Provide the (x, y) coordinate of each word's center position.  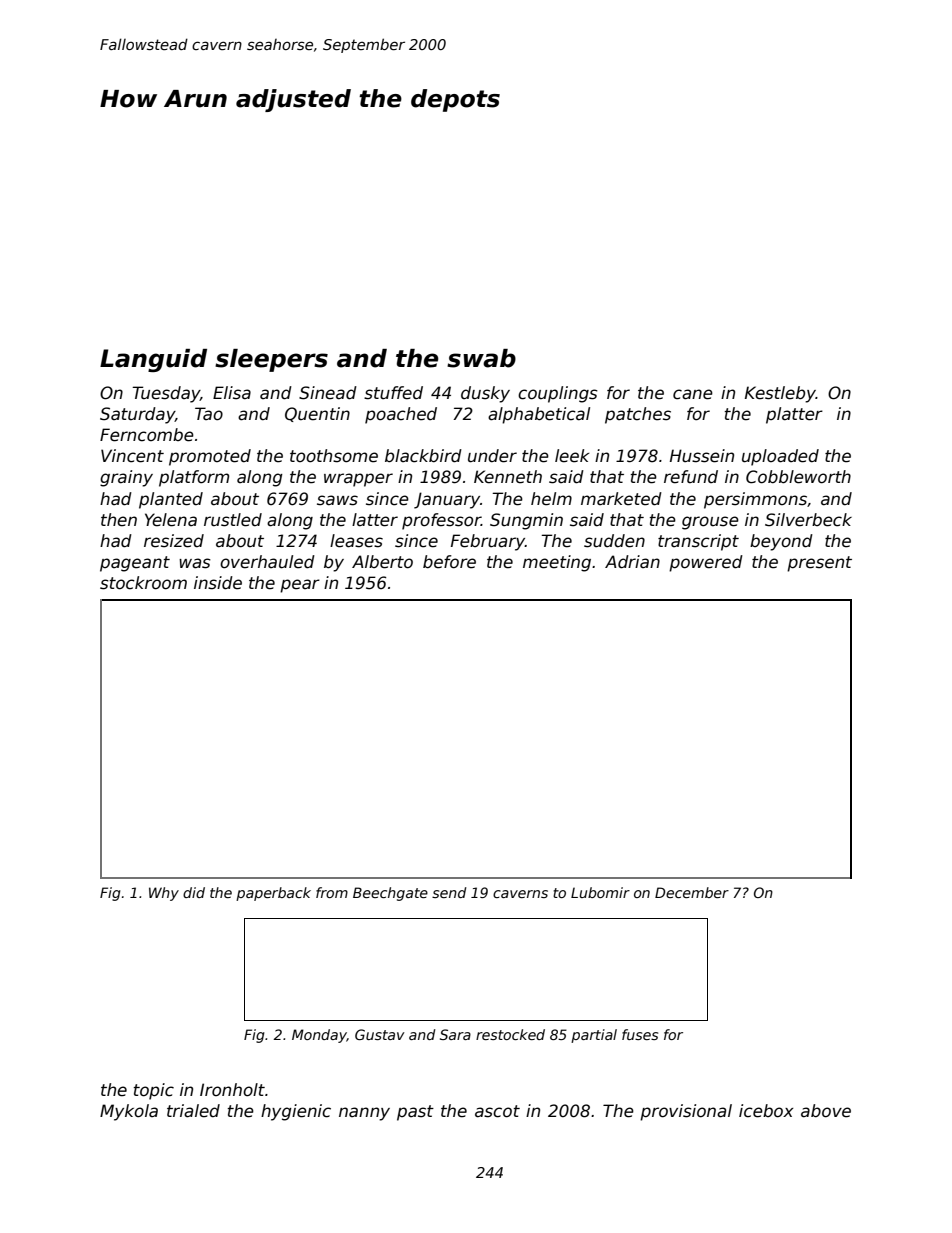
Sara (455, 1034)
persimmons (755, 500)
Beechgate (390, 894)
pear (300, 586)
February (488, 542)
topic (154, 1091)
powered (706, 563)
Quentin (317, 414)
